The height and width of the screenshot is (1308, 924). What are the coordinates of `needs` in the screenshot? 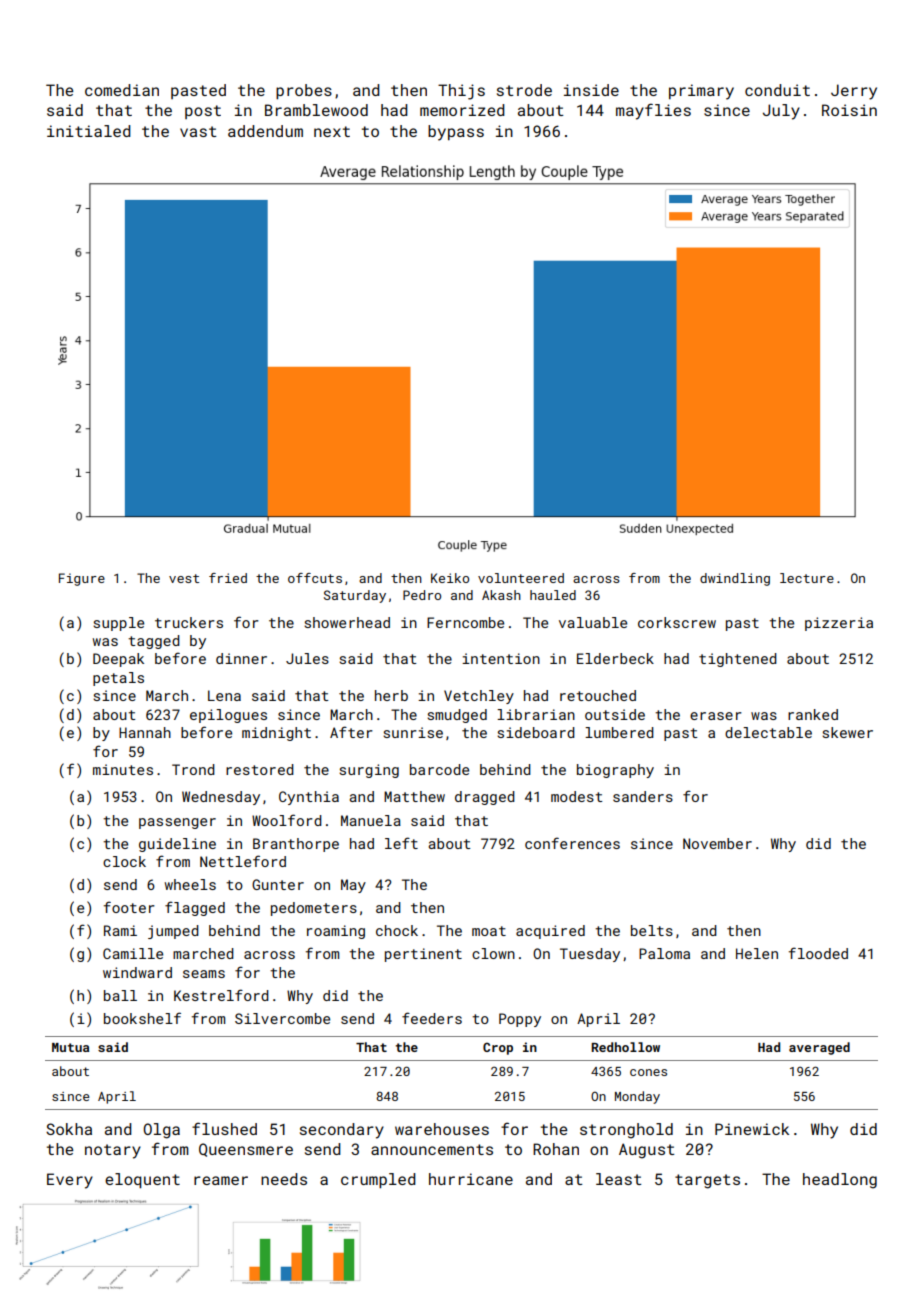 It's located at (284, 1179).
